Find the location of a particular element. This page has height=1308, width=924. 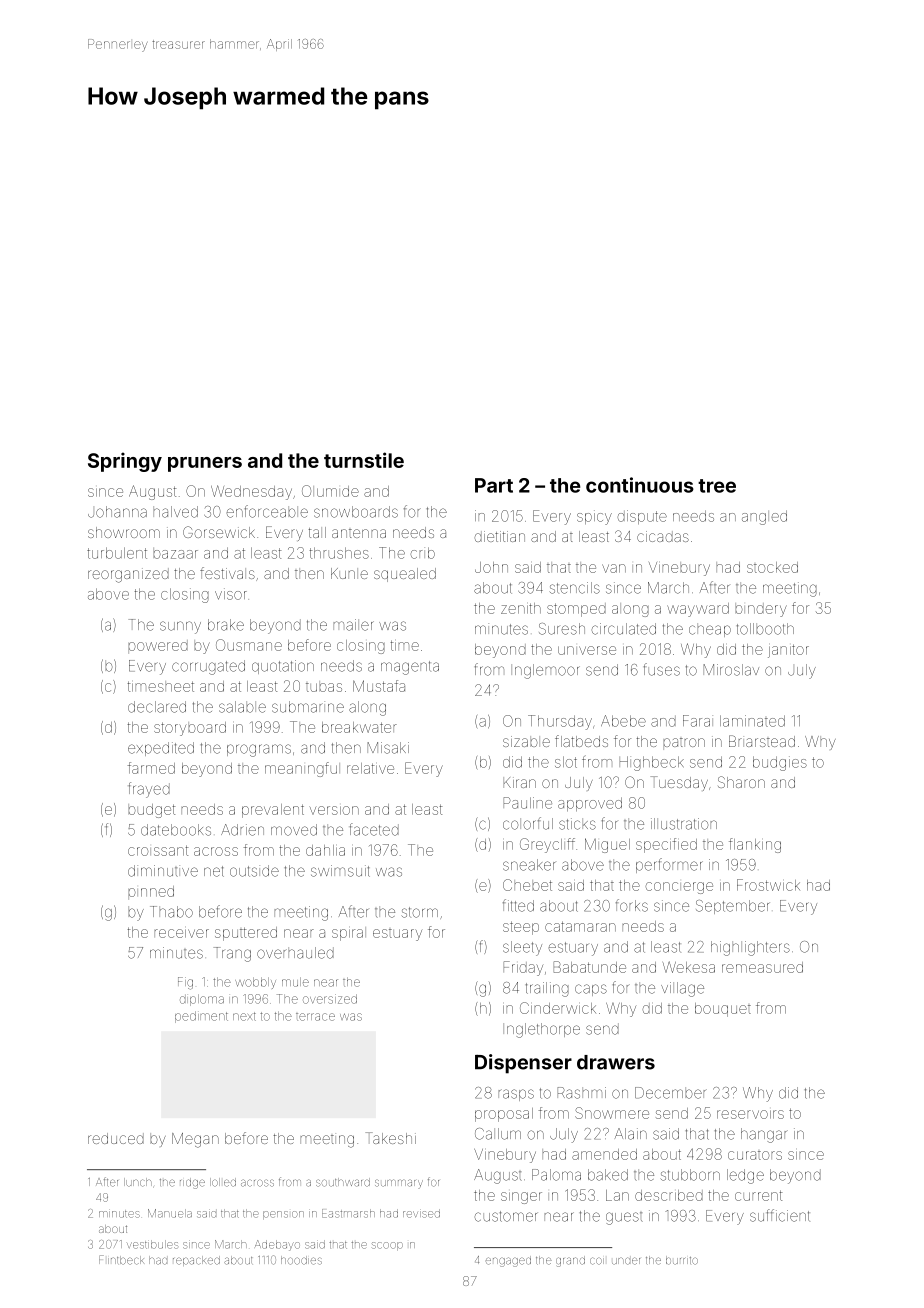

tree is located at coordinates (717, 486).
